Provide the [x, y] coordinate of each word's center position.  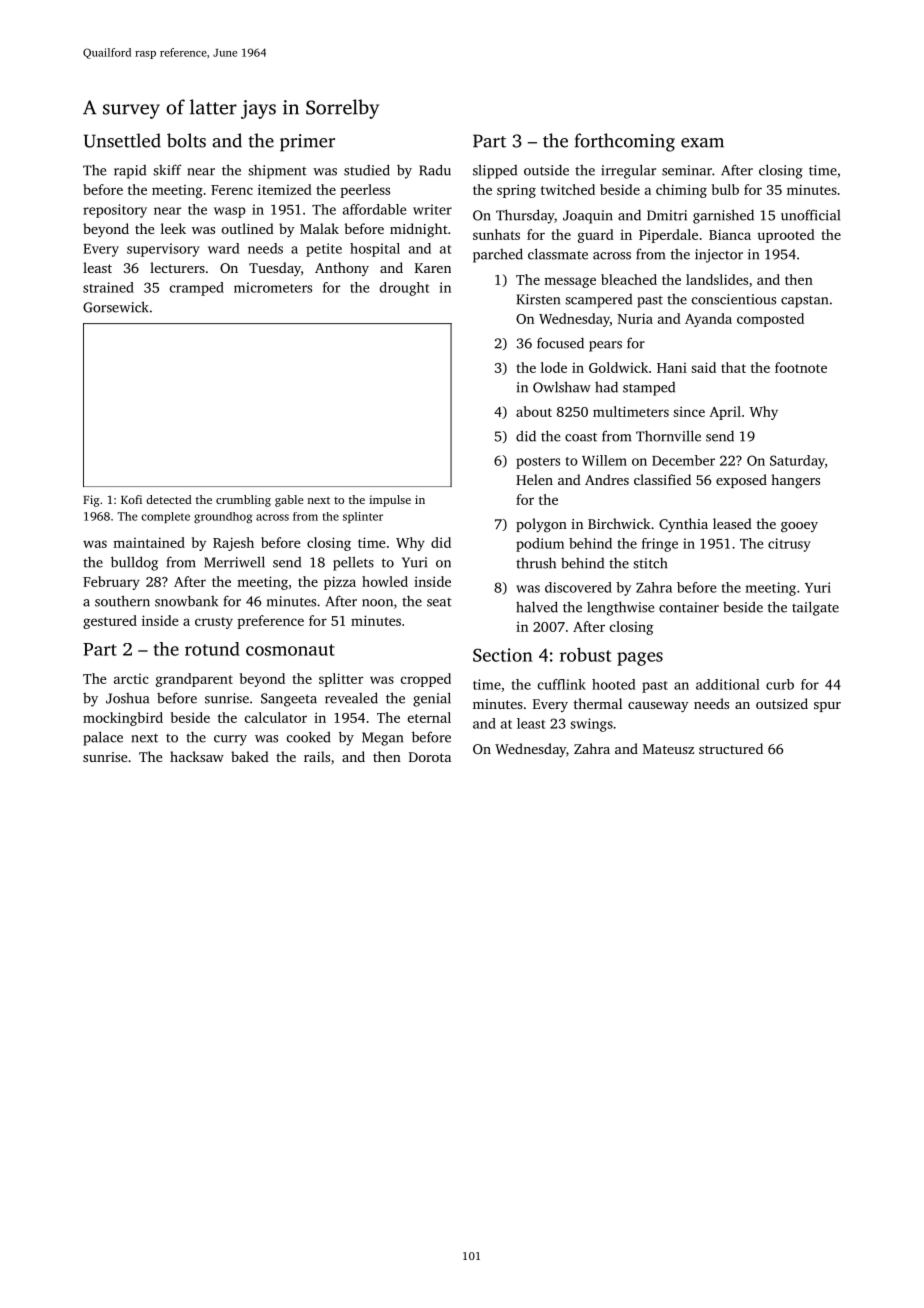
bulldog [134, 563]
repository [115, 211]
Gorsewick [116, 307]
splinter [363, 517]
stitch [650, 563]
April [725, 413]
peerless [365, 191]
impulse [390, 501]
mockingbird [123, 719]
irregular [628, 171]
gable [289, 501]
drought [404, 289]
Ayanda [708, 320]
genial [432, 699]
